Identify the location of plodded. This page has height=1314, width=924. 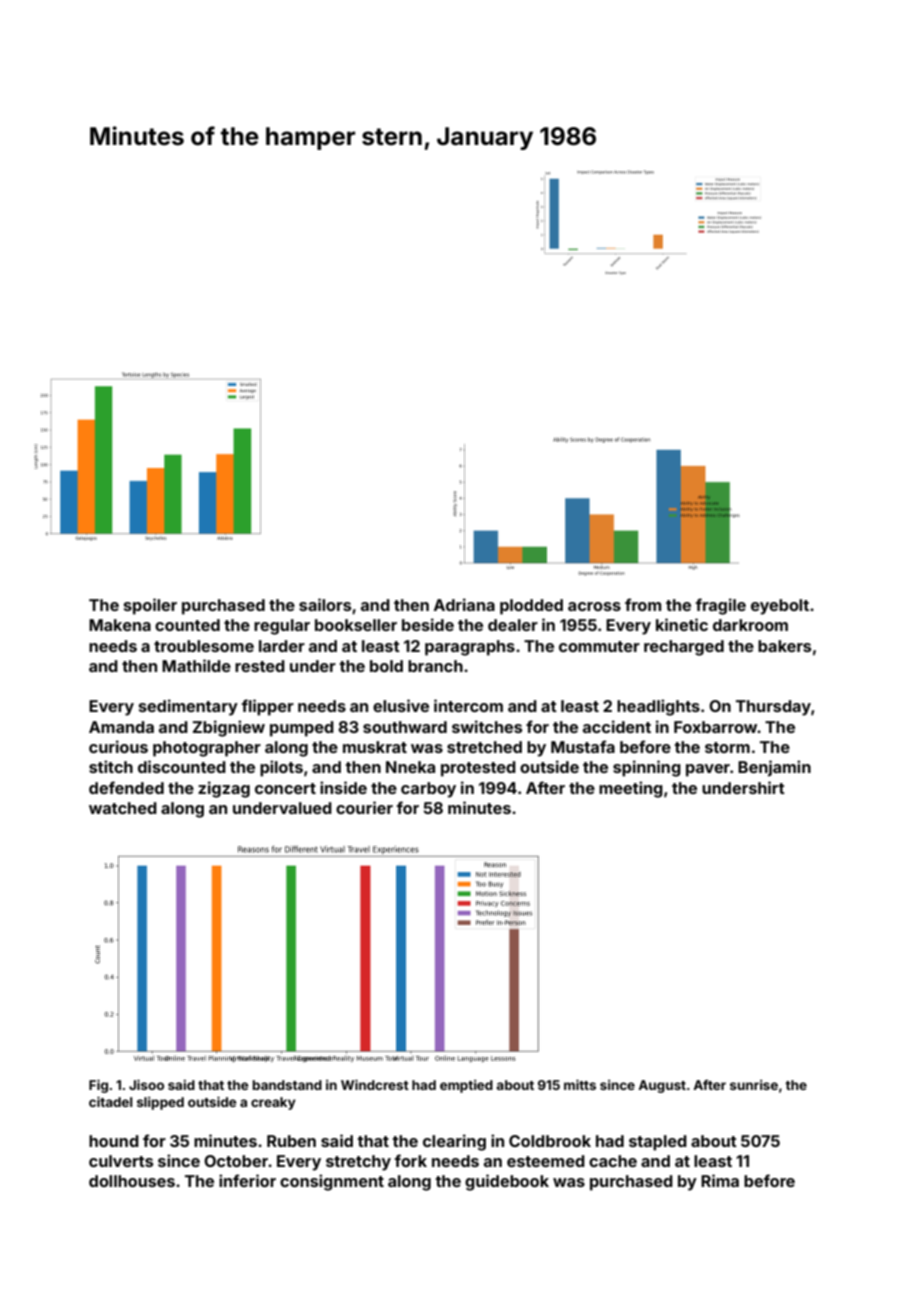
(531, 607).
